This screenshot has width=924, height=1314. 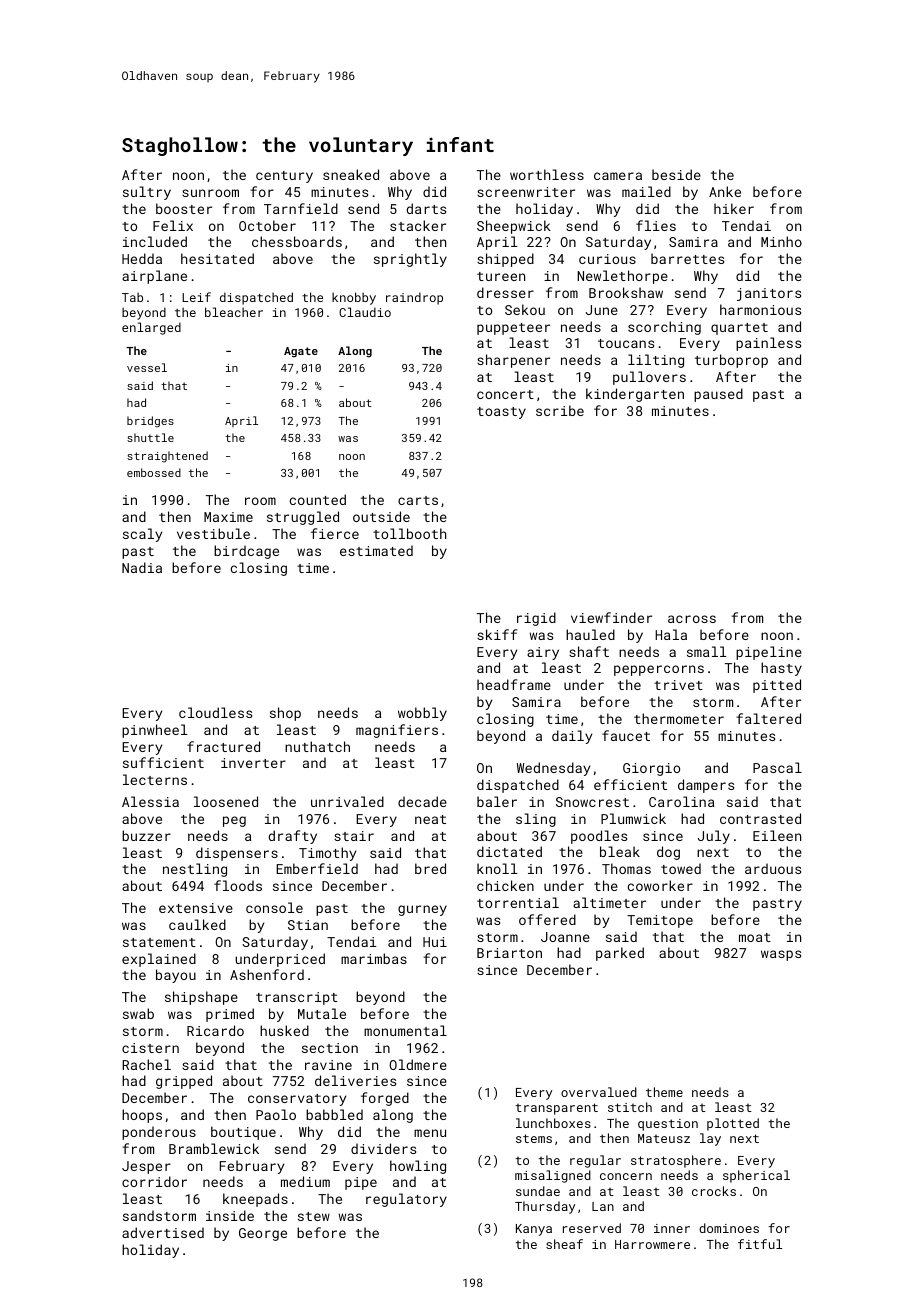 I want to click on inside, so click(x=230, y=1215).
